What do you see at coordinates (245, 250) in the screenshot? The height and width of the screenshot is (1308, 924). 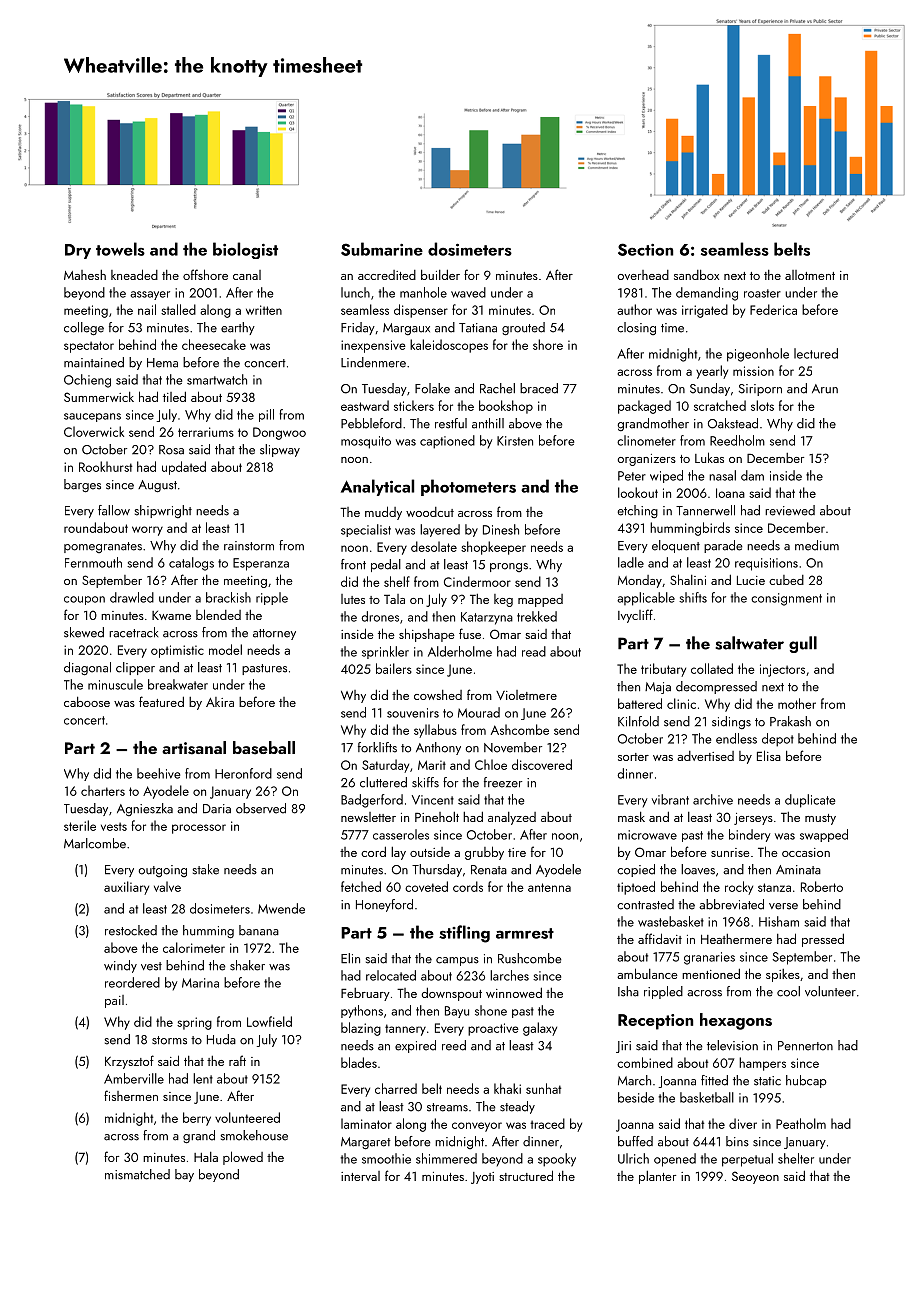 I see `biologist` at bounding box center [245, 250].
